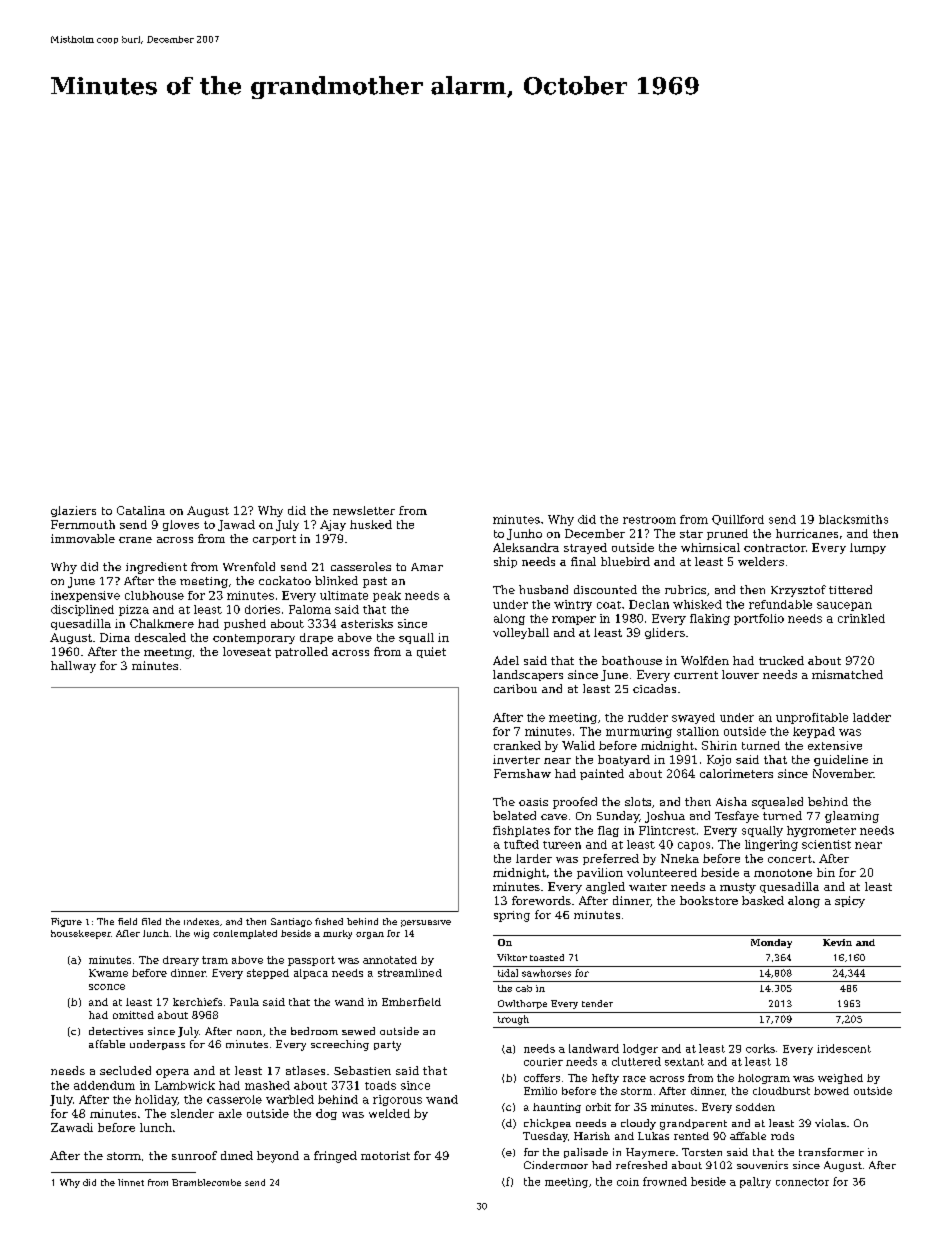  I want to click on sunroof, so click(194, 1155).
